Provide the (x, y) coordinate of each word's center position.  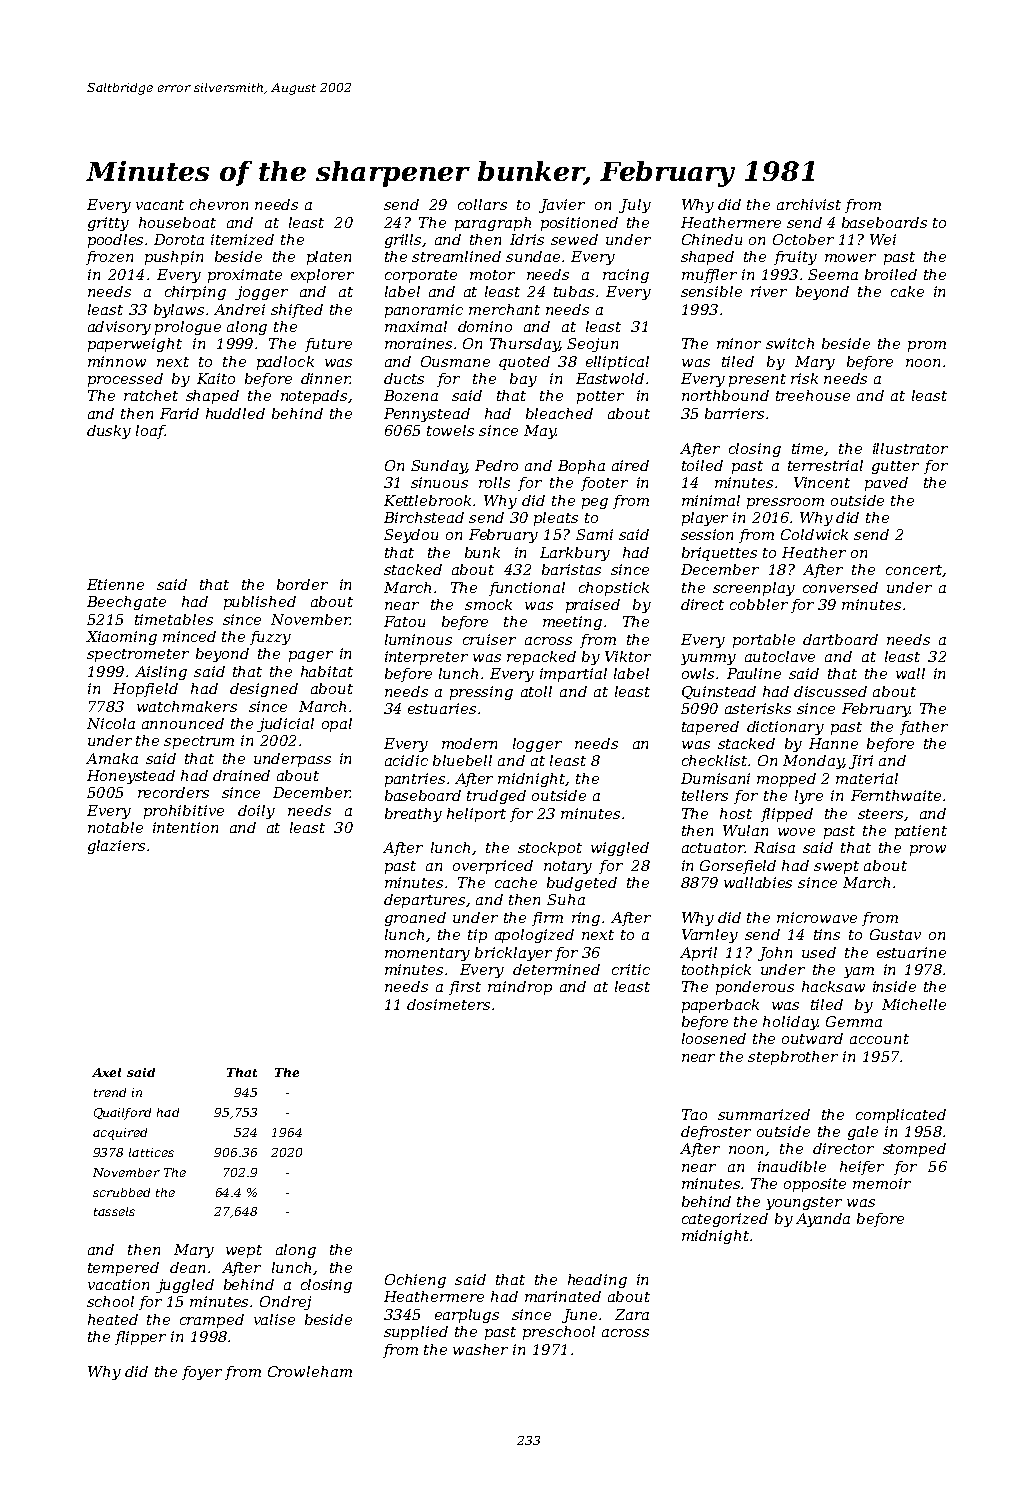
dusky (109, 432)
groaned (415, 919)
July (635, 206)
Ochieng (415, 1281)
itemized (242, 239)
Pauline (754, 673)
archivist (809, 204)
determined (556, 969)
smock (488, 604)
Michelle (914, 1004)
